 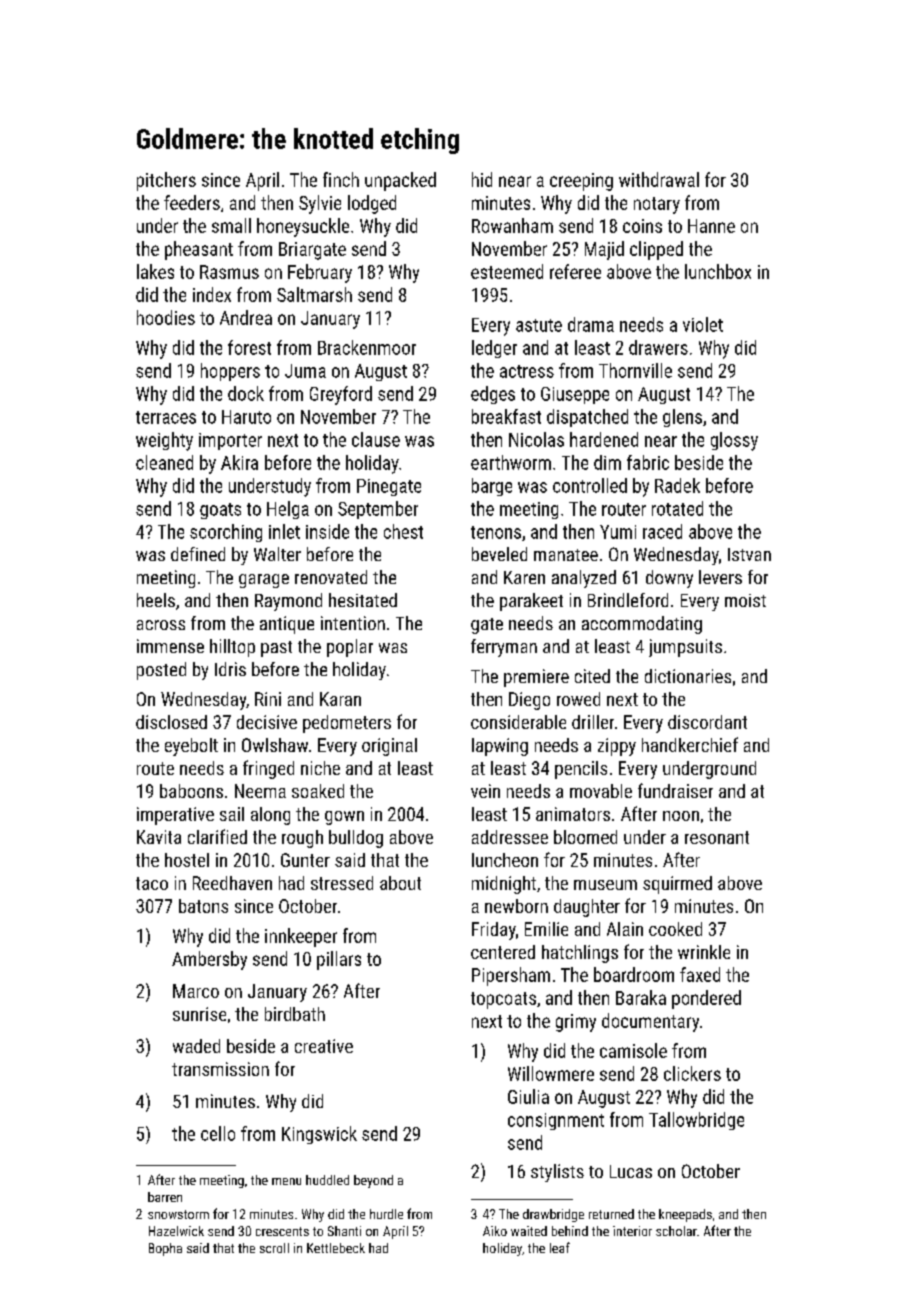 What do you see at coordinates (511, 976) in the screenshot?
I see `Pipersham` at bounding box center [511, 976].
